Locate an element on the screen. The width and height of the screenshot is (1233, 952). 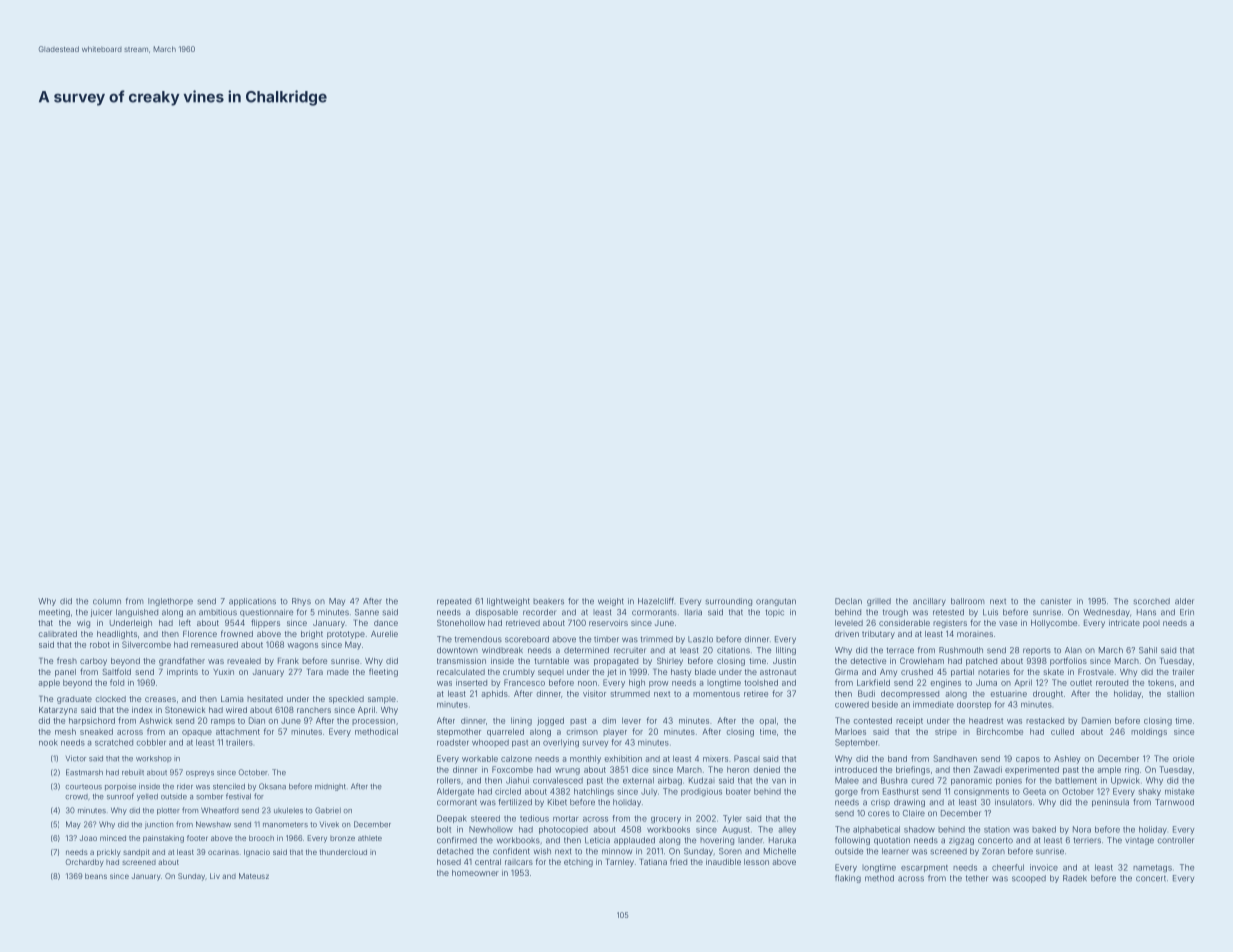
column is located at coordinates (107, 601).
